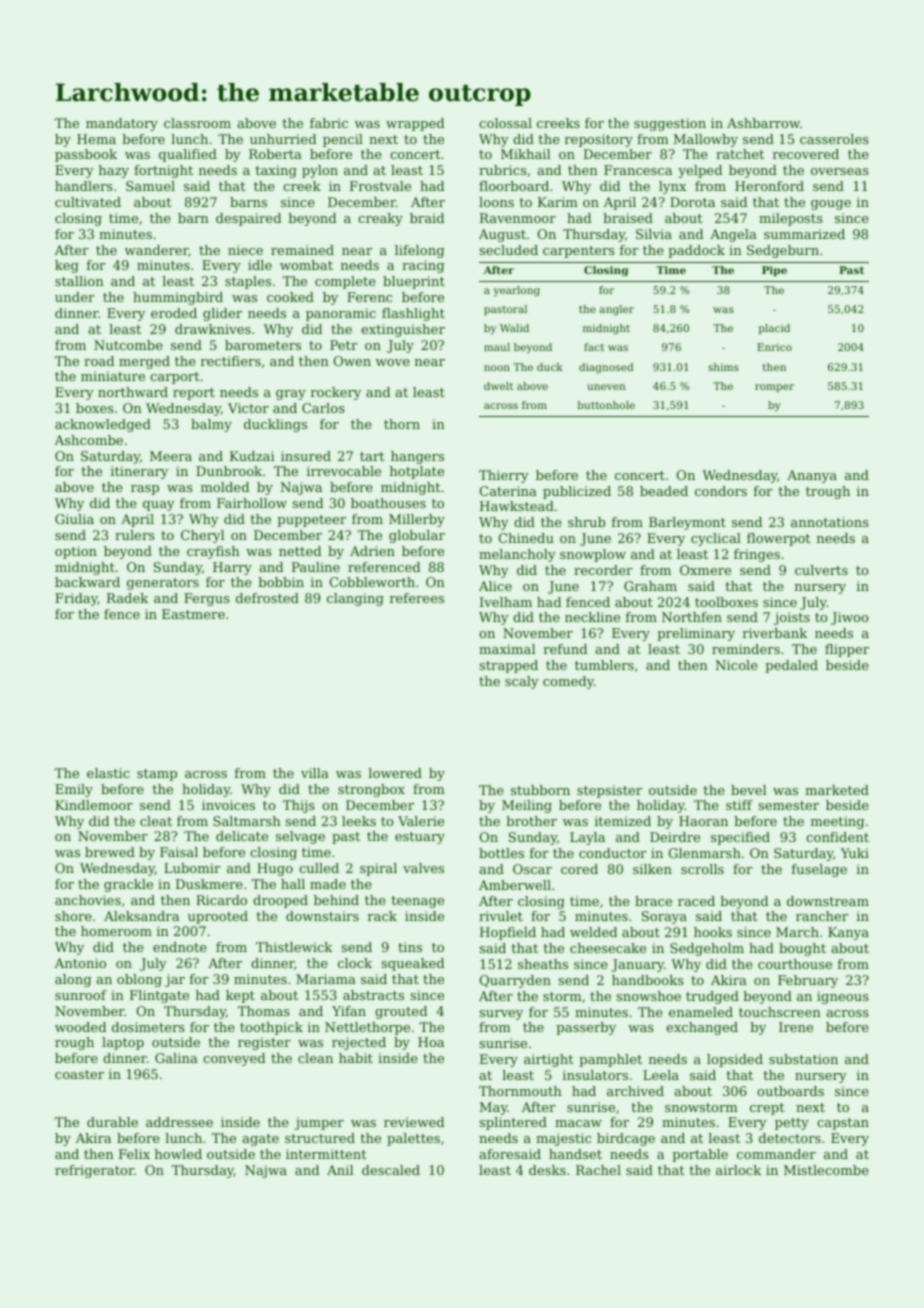  What do you see at coordinates (88, 202) in the image?
I see `cultivated` at bounding box center [88, 202].
